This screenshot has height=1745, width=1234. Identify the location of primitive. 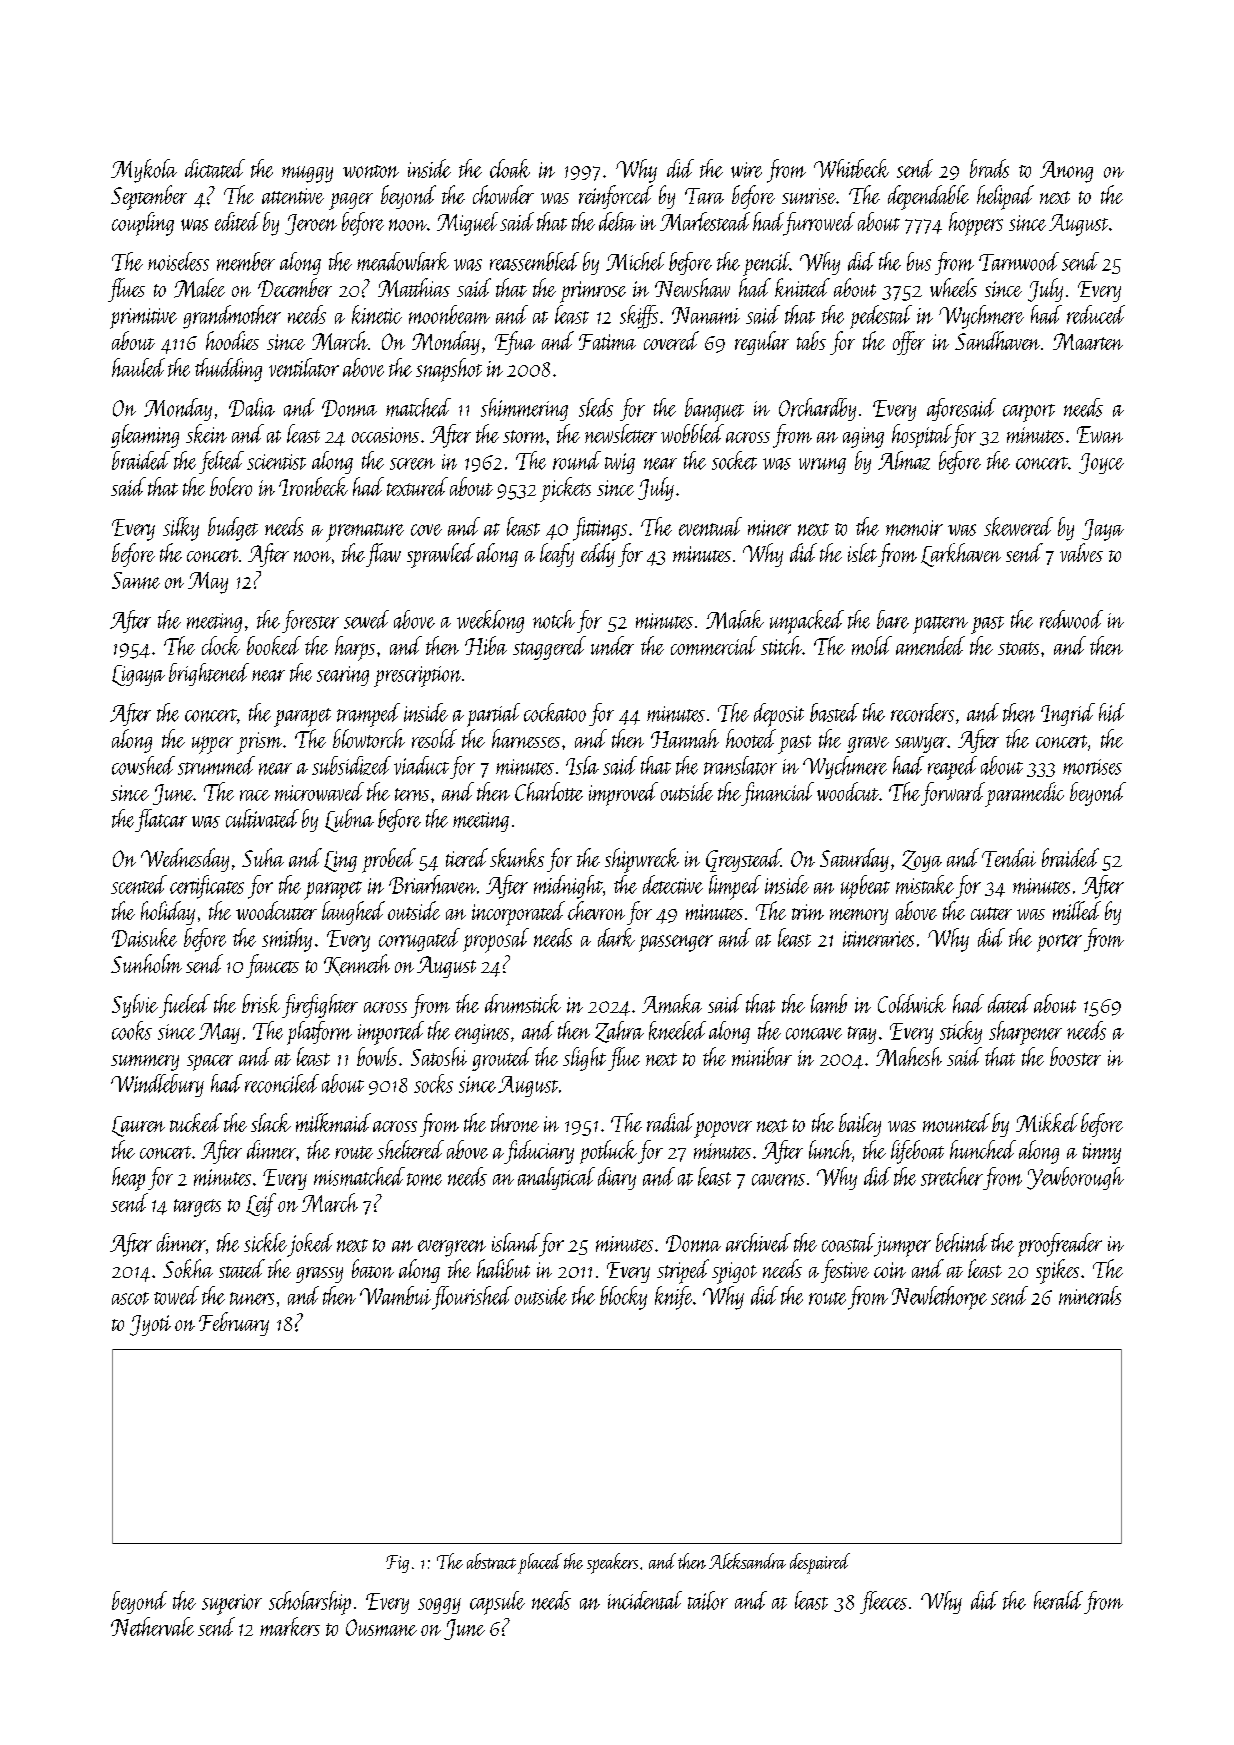
(143, 318).
